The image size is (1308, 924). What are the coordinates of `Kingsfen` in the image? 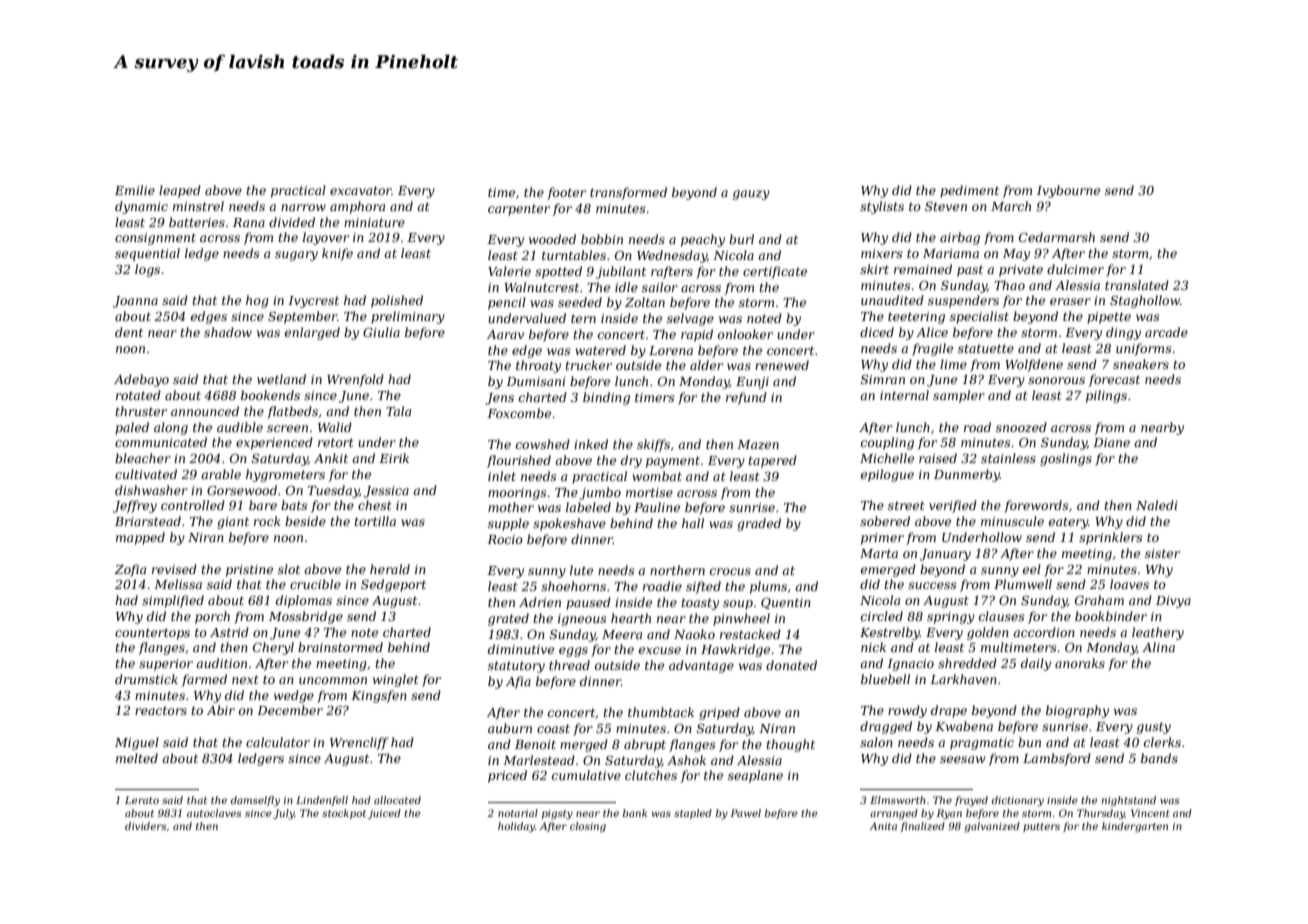 It's located at (379, 696).
